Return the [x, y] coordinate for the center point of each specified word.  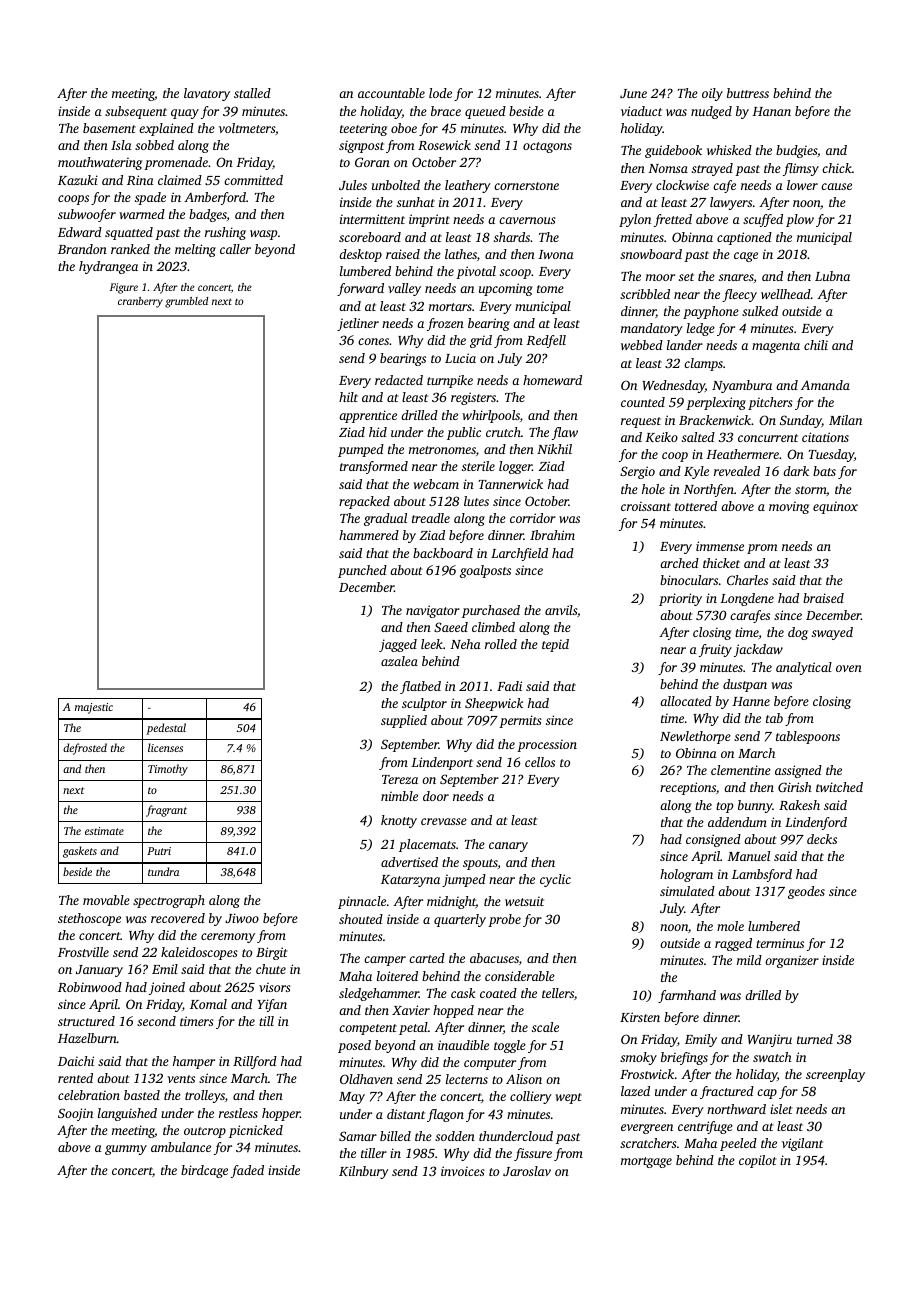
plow [800, 220]
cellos [540, 762]
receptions [688, 788]
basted [142, 1095]
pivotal [476, 272]
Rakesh [799, 805]
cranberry [140, 302]
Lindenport [442, 763]
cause [836, 186]
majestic [94, 708]
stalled [252, 93]
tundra [163, 871]
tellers [558, 993]
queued [485, 112]
